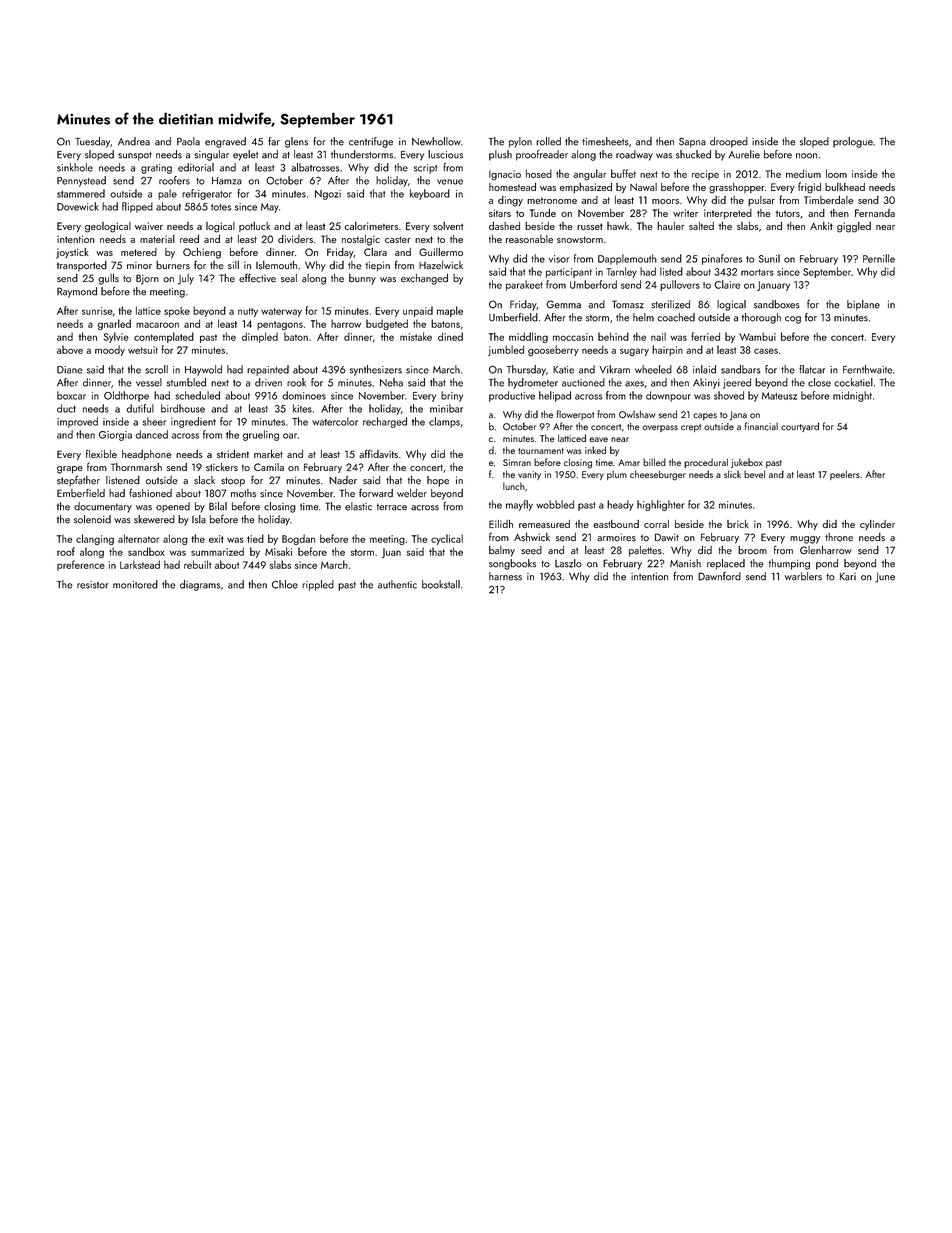 This image has width=952, height=1233. I want to click on pylon, so click(520, 142).
